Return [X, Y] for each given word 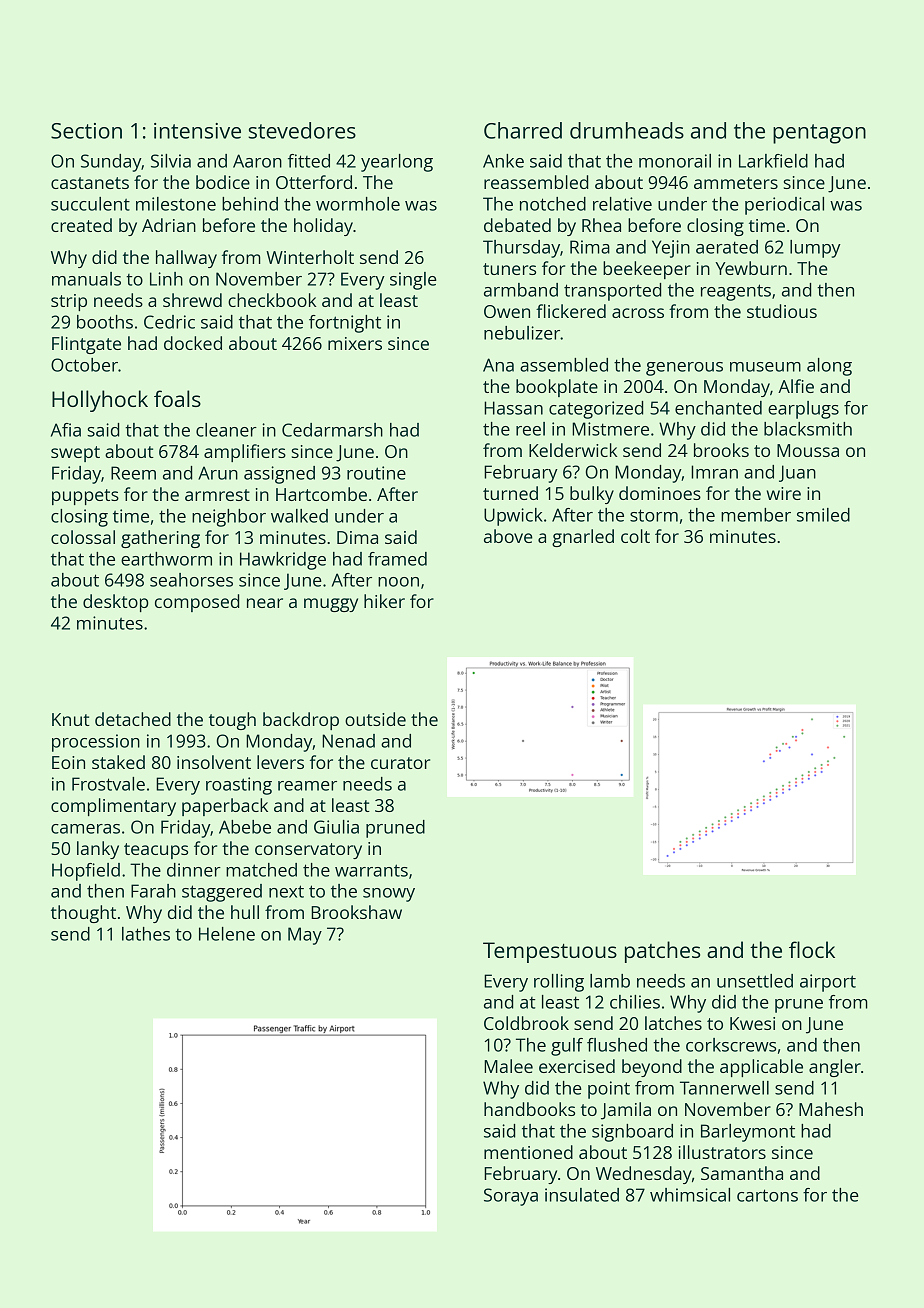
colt [635, 536]
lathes [146, 934]
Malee [508, 1066]
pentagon [819, 134]
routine [376, 473]
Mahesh [831, 1109]
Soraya [511, 1197]
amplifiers [245, 453]
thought [83, 914]
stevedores [302, 130]
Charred [523, 130]
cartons [767, 1195]
